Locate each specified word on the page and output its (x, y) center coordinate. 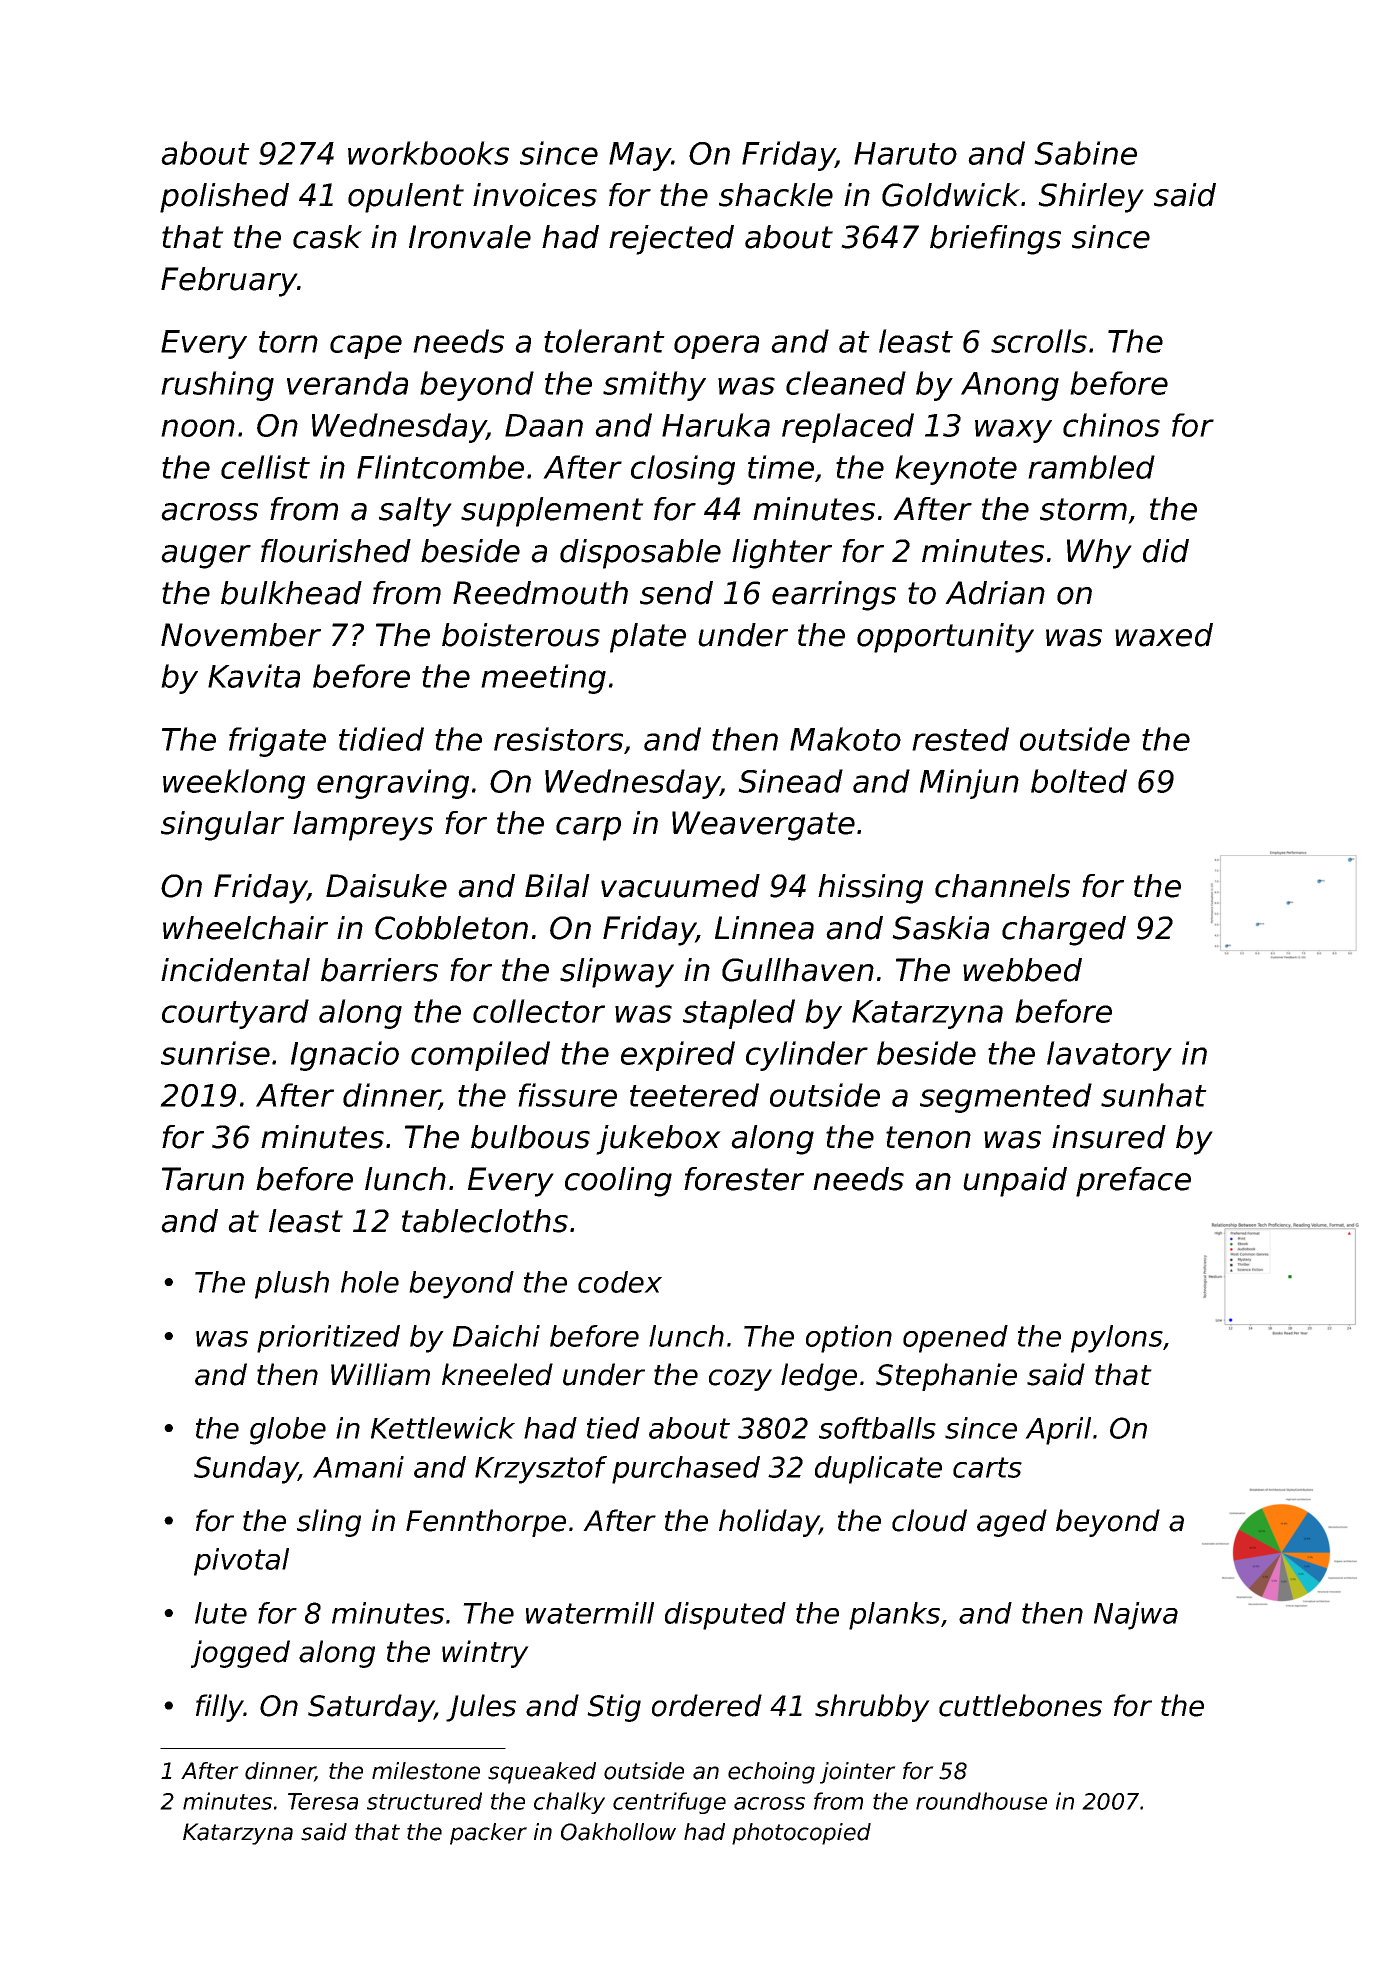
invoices (535, 195)
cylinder (807, 1056)
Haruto (905, 153)
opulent (406, 198)
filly (220, 1708)
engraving (393, 784)
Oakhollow (618, 1832)
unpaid (1015, 1182)
